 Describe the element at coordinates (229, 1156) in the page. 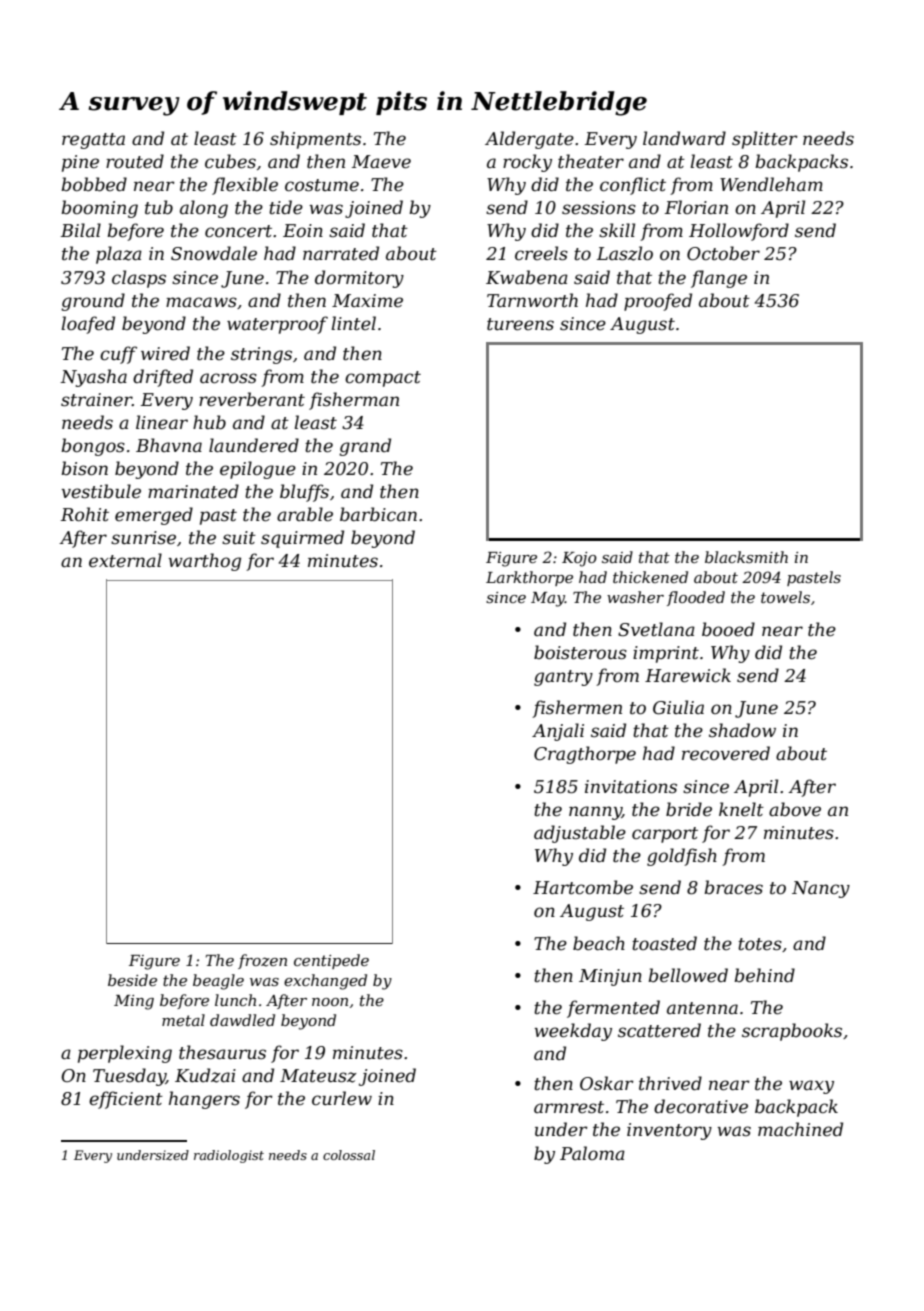

I see `radiologist` at that location.
